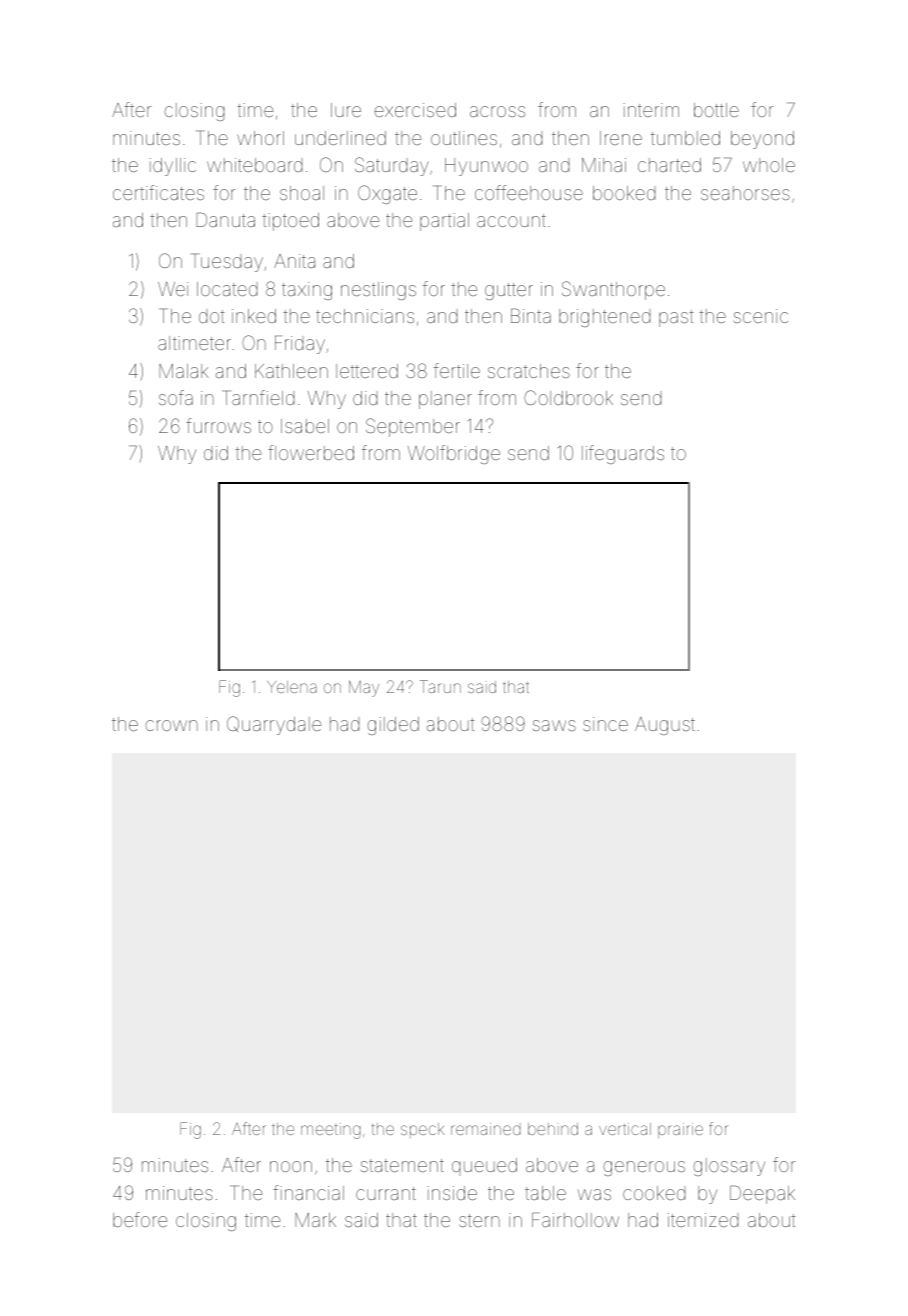 The width and height of the document is (908, 1316). Describe the element at coordinates (158, 192) in the document. I see `certificates` at that location.
